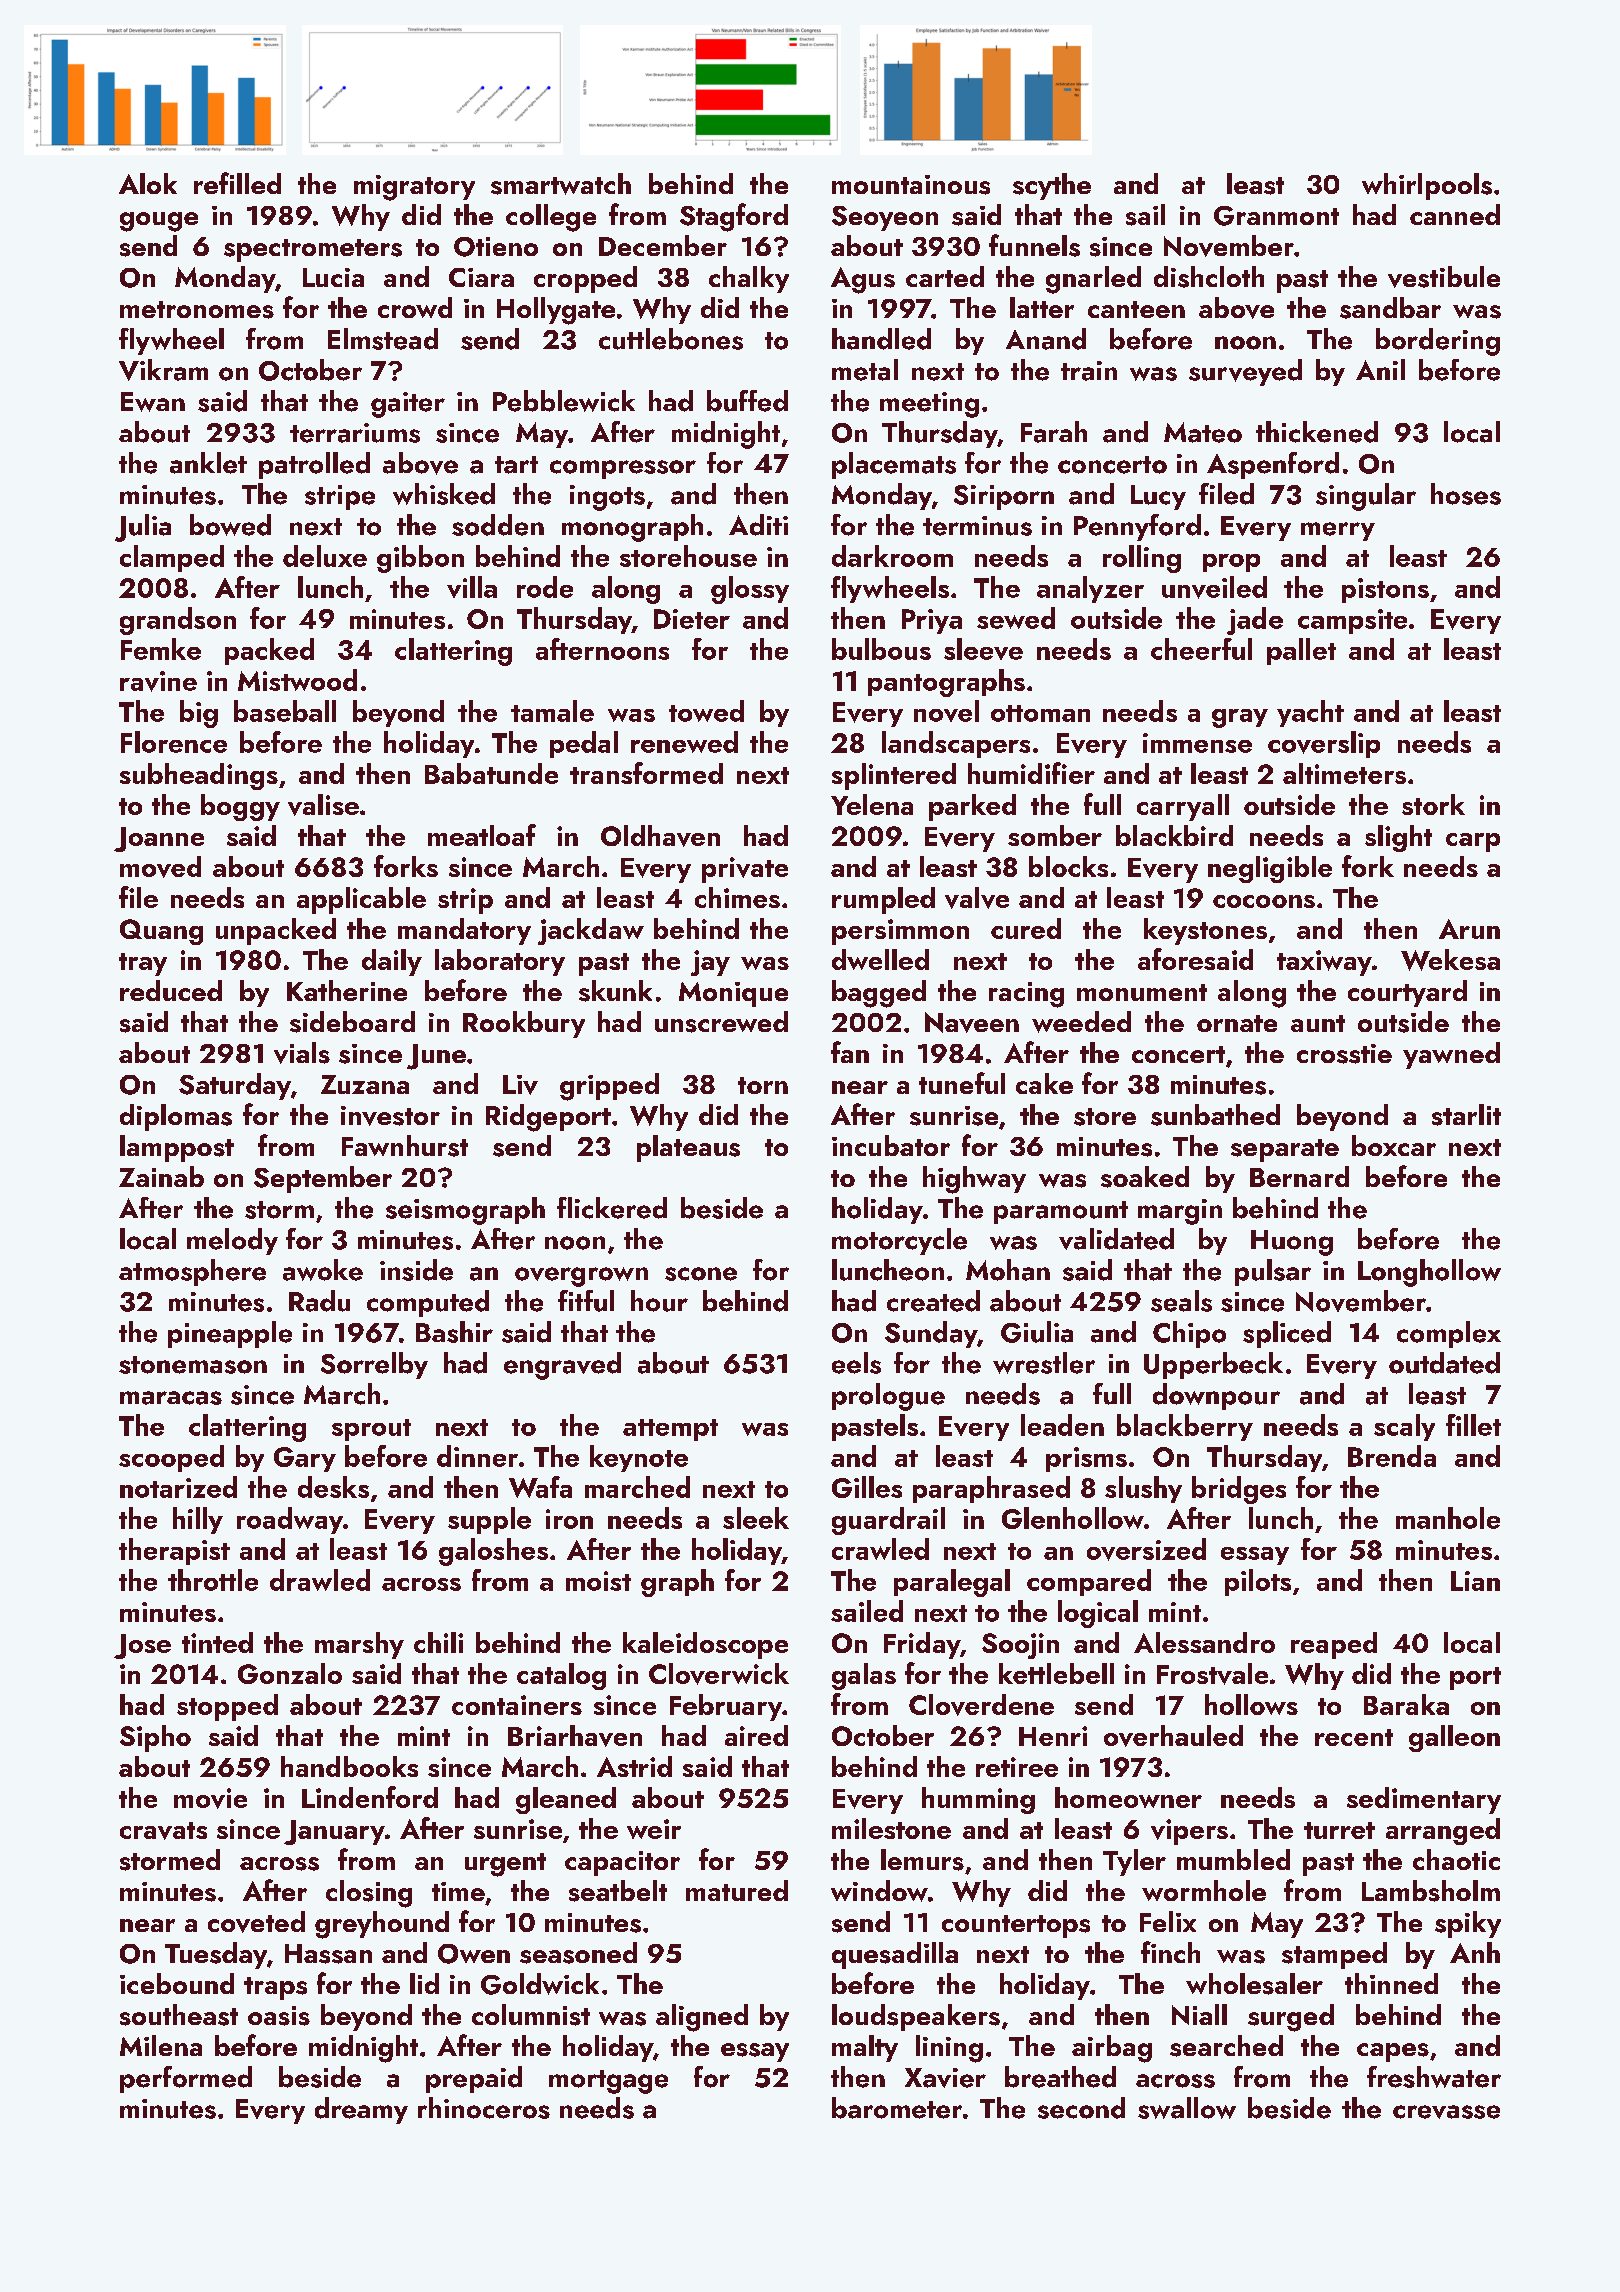 The image size is (1620, 2292). Describe the element at coordinates (867, 1487) in the image. I see `Gilles` at that location.
